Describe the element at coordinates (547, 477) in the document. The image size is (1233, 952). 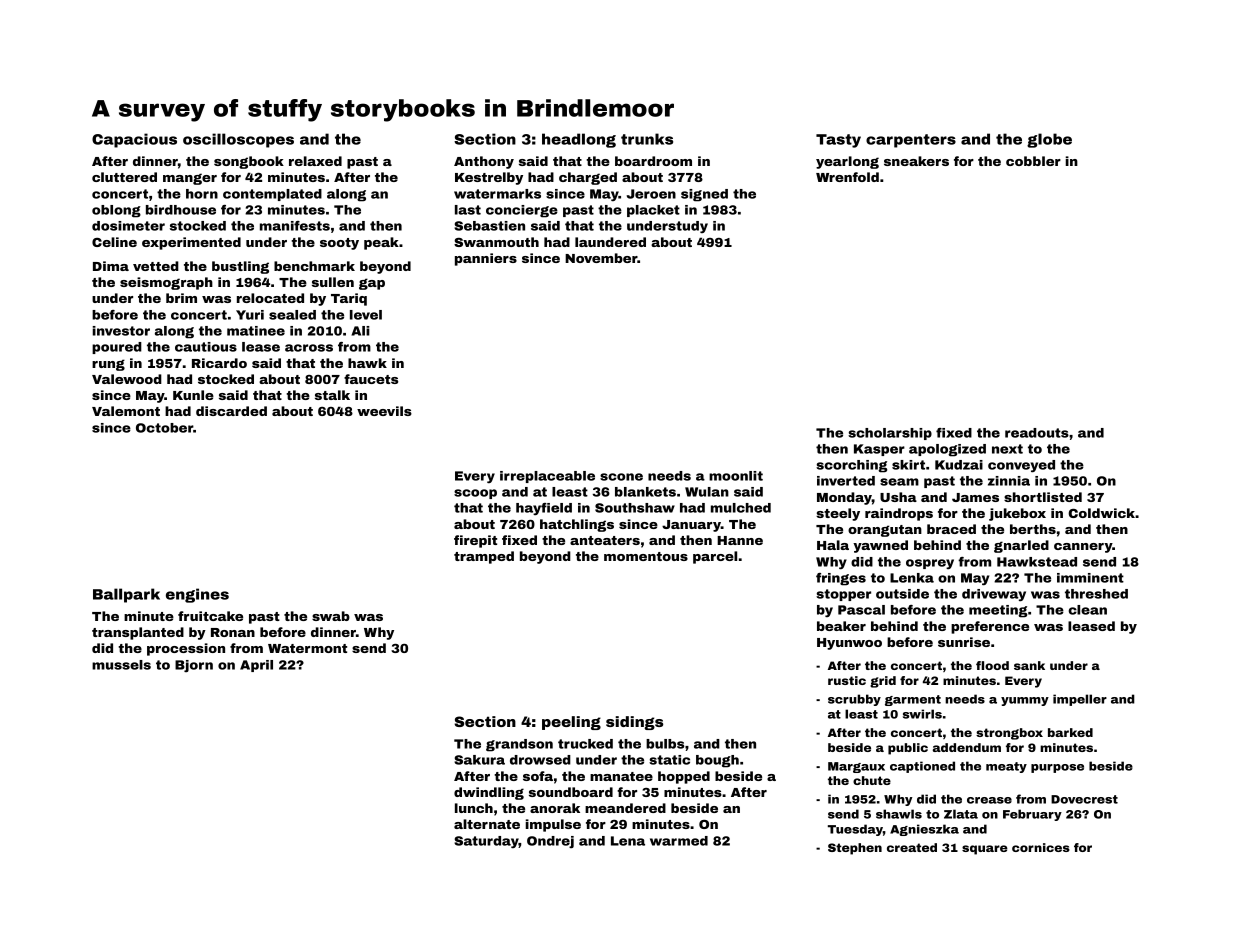
I see `irreplaceable` at that location.
